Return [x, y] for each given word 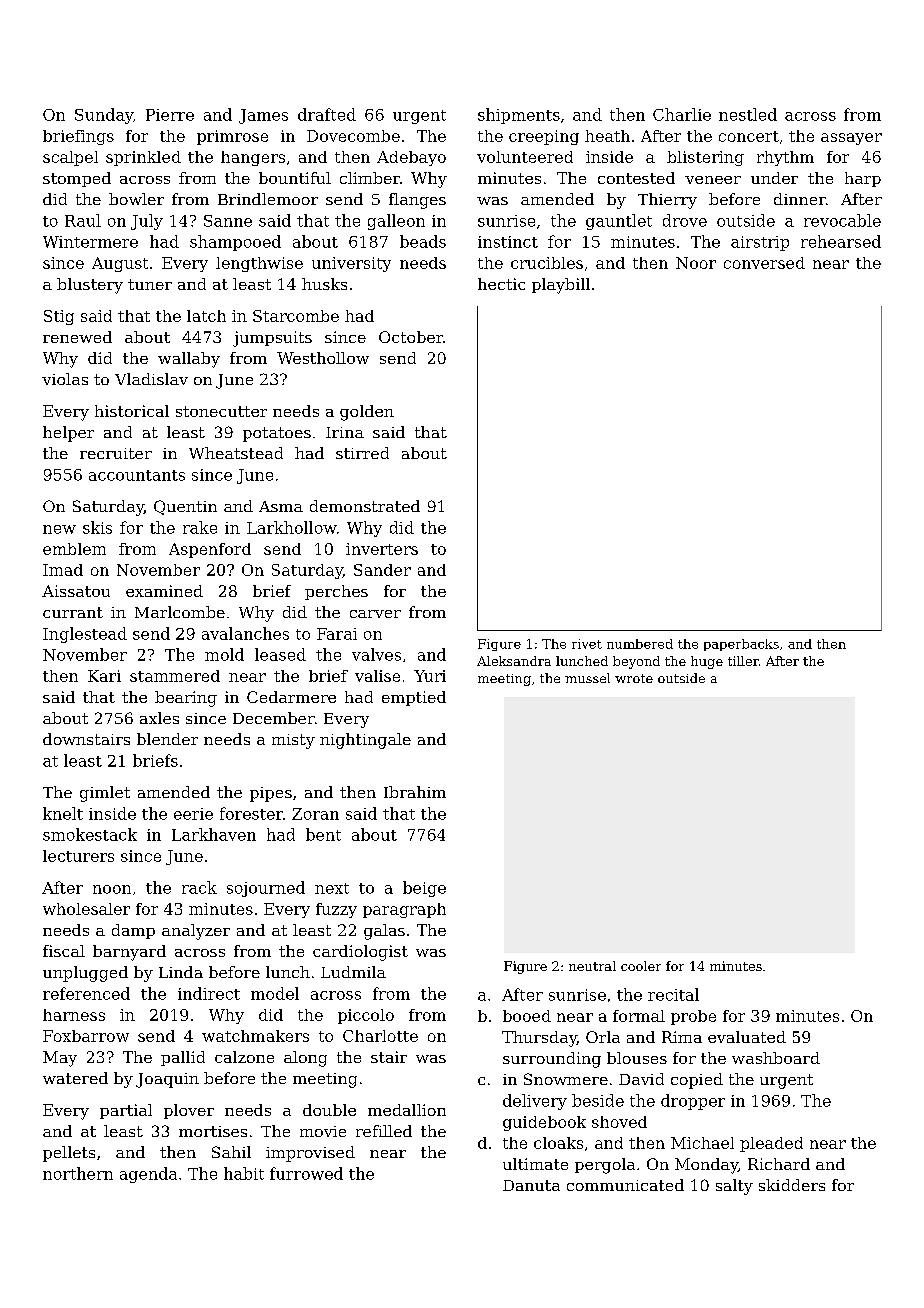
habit [244, 1173]
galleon [396, 222]
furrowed [306, 1173]
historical [132, 411]
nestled [748, 114]
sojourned [266, 889]
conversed [764, 263]
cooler [641, 966]
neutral [592, 966]
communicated [625, 1185]
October [411, 337]
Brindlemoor [268, 199]
